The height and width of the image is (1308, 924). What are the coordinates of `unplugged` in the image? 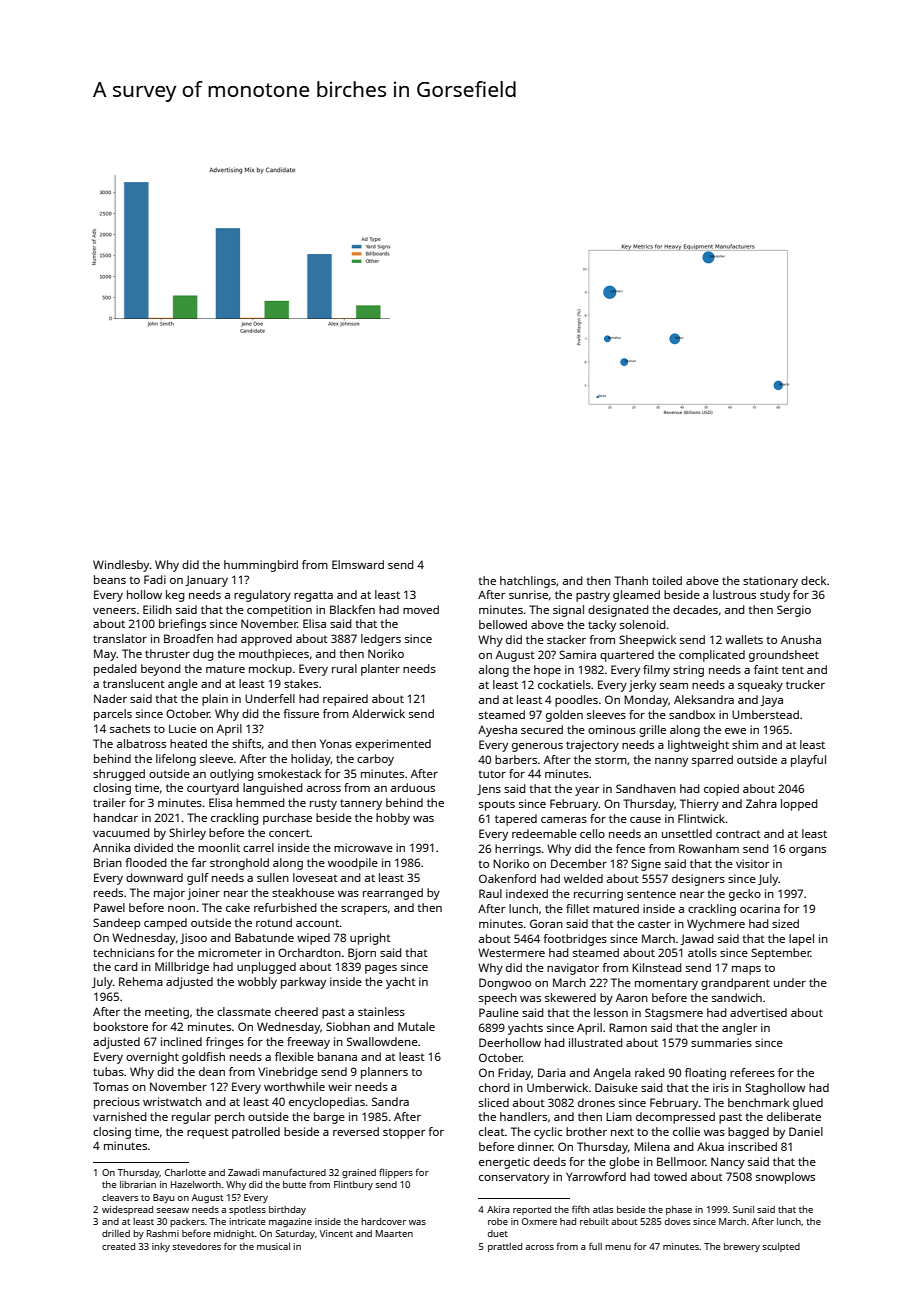 It's located at (266, 968).
